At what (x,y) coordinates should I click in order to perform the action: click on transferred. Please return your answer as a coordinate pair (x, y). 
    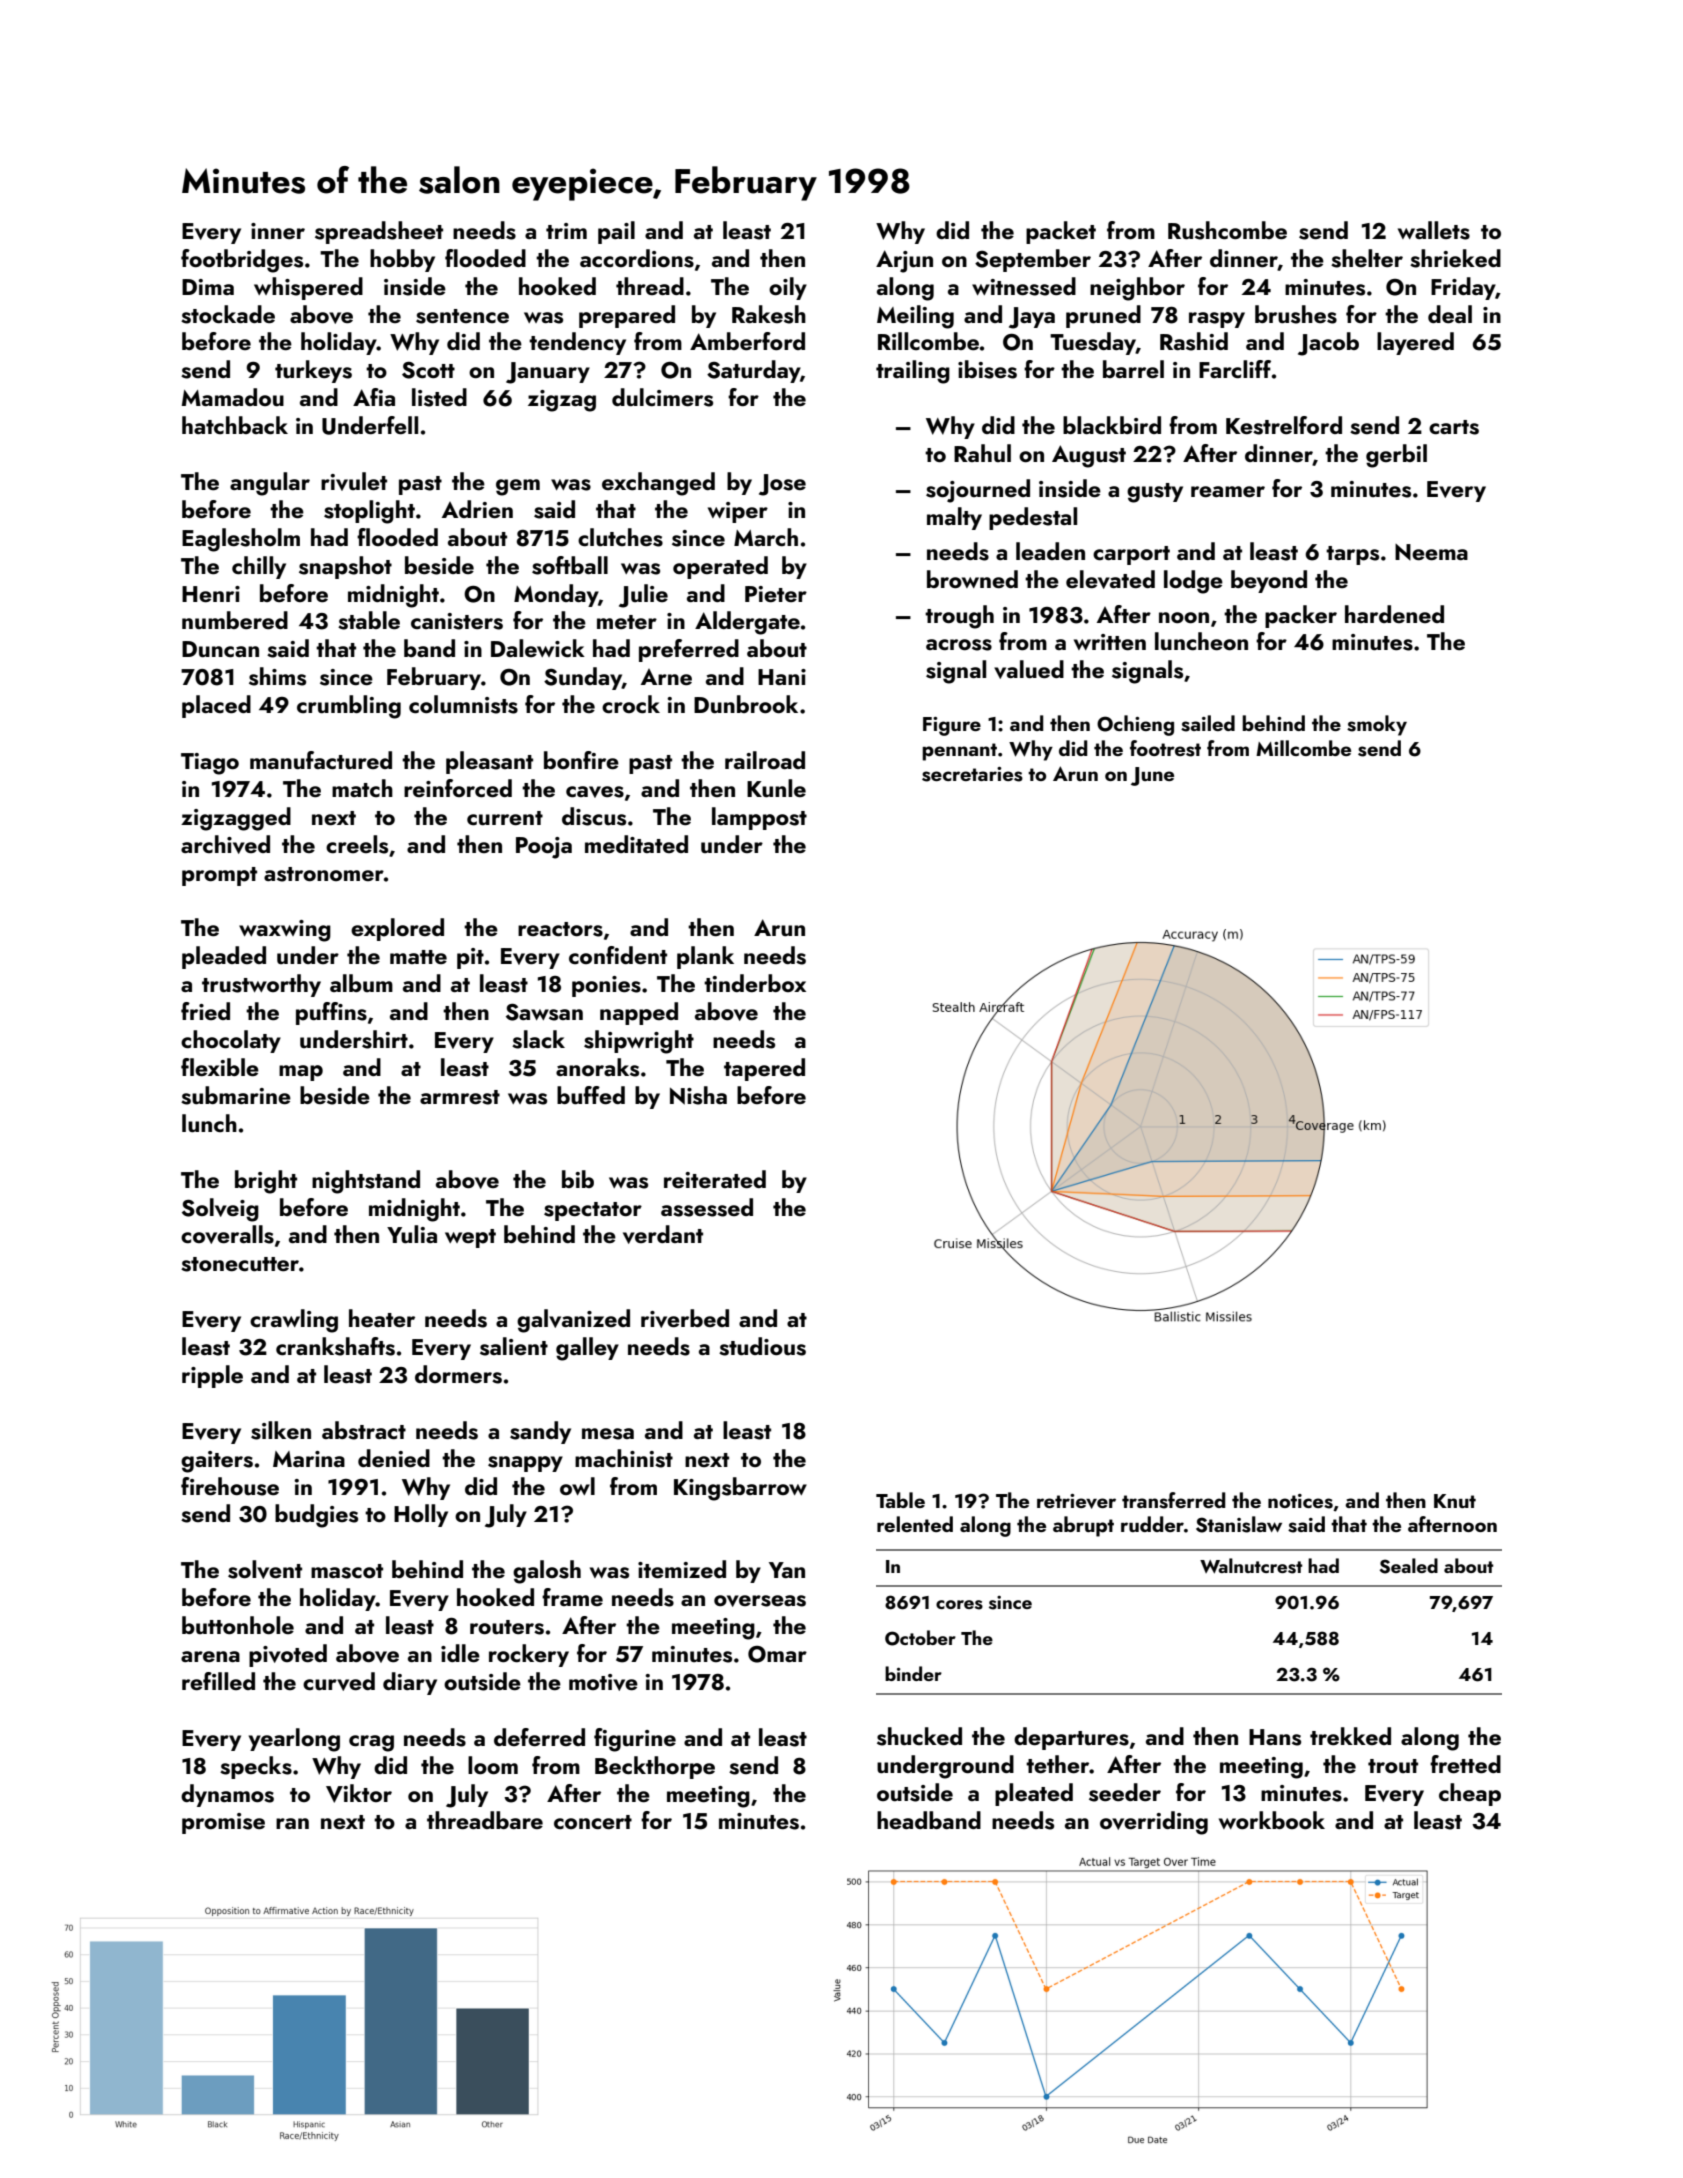
    Looking at the image, I should click on (1174, 1500).
